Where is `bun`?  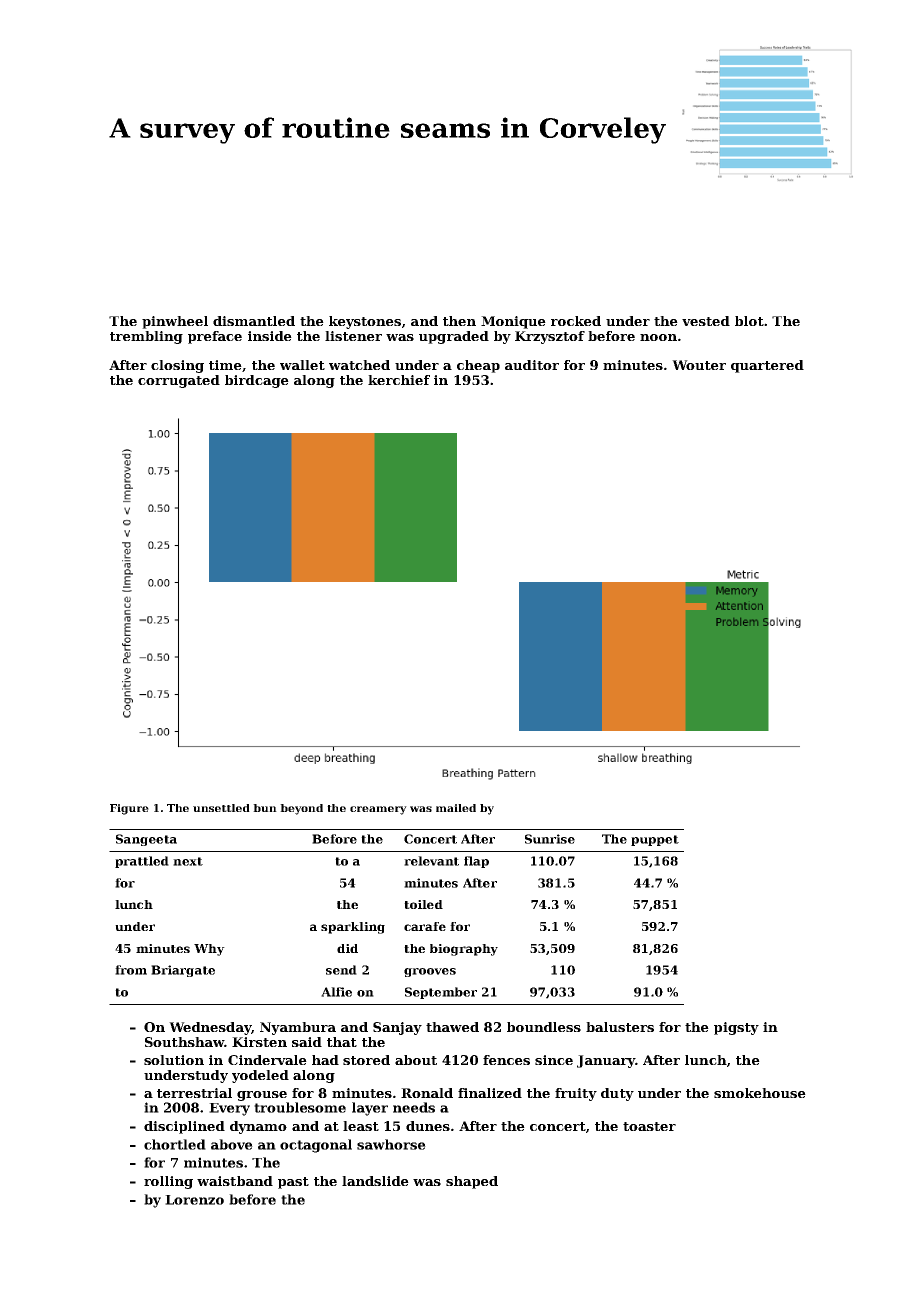
bun is located at coordinates (265, 808).
